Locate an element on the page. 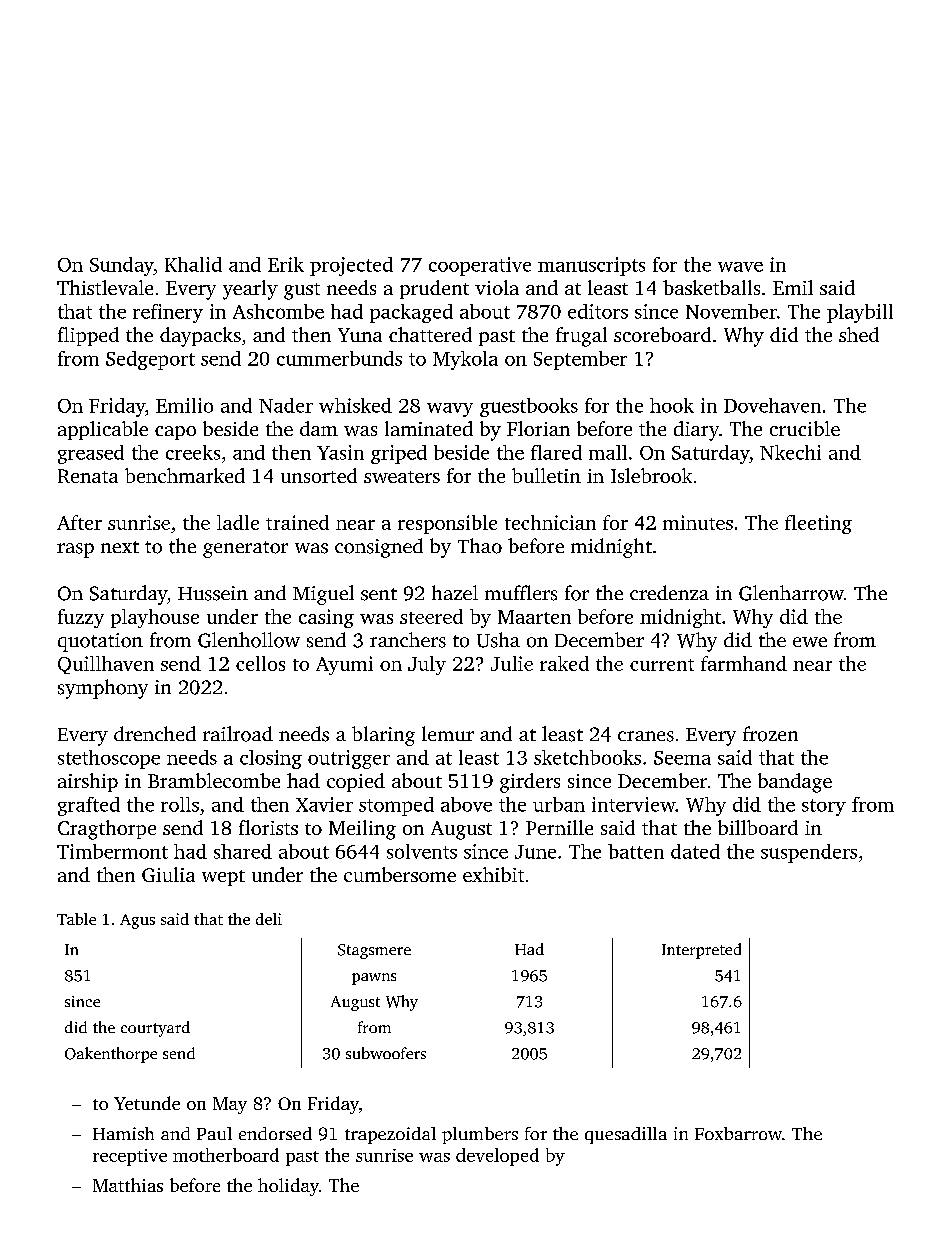  basketballs is located at coordinates (711, 287).
